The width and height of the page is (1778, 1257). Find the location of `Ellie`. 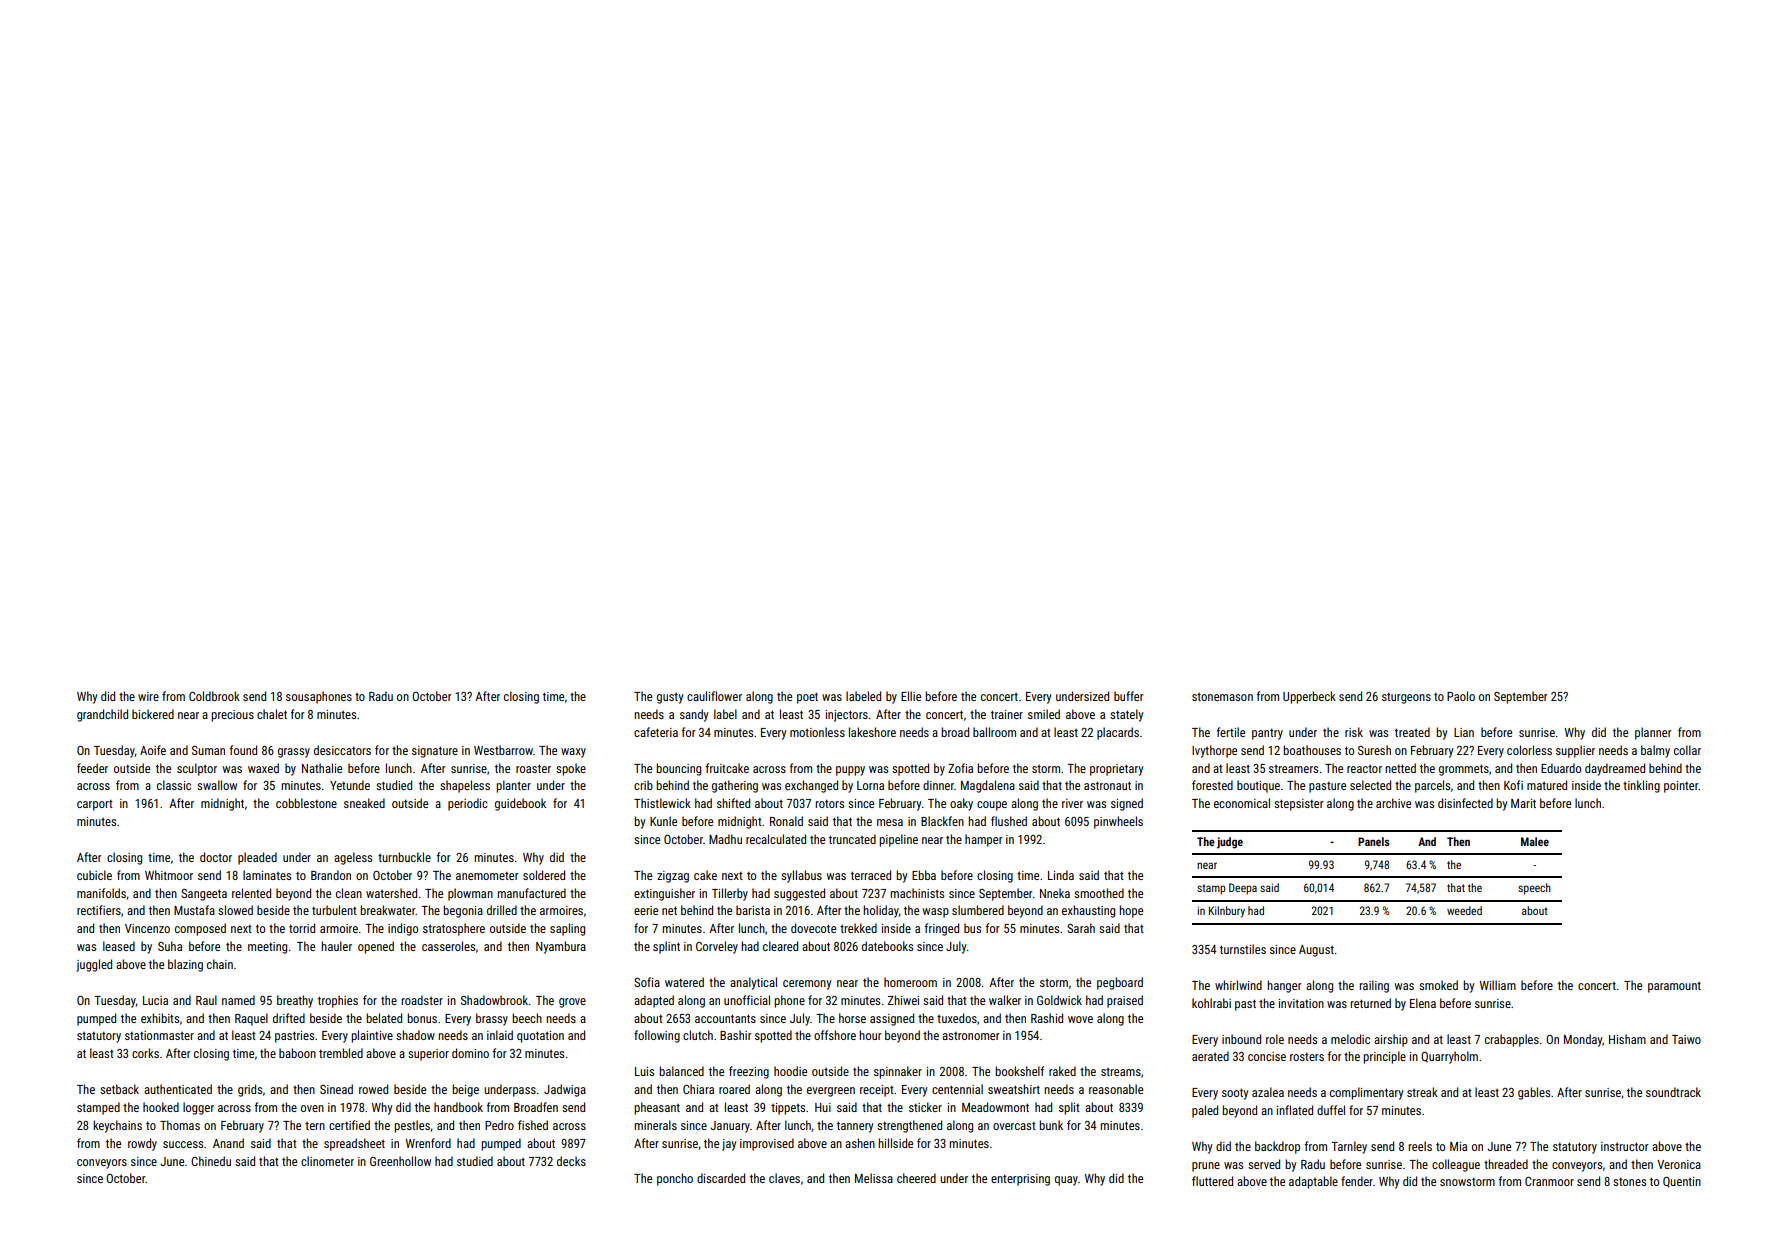

Ellie is located at coordinates (911, 696).
